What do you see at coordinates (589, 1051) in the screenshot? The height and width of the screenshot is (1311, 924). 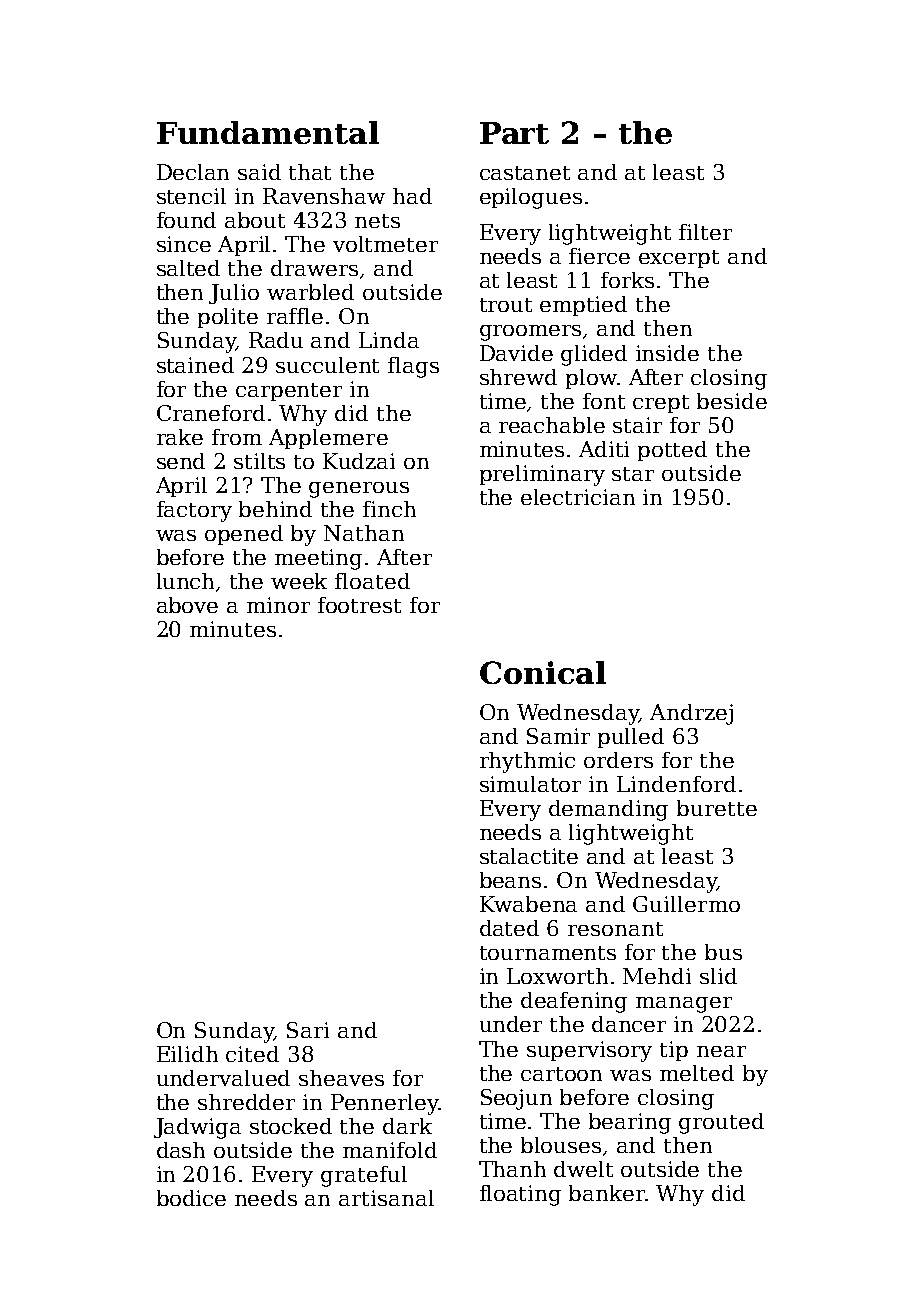 I see `supervisory` at bounding box center [589, 1051].
